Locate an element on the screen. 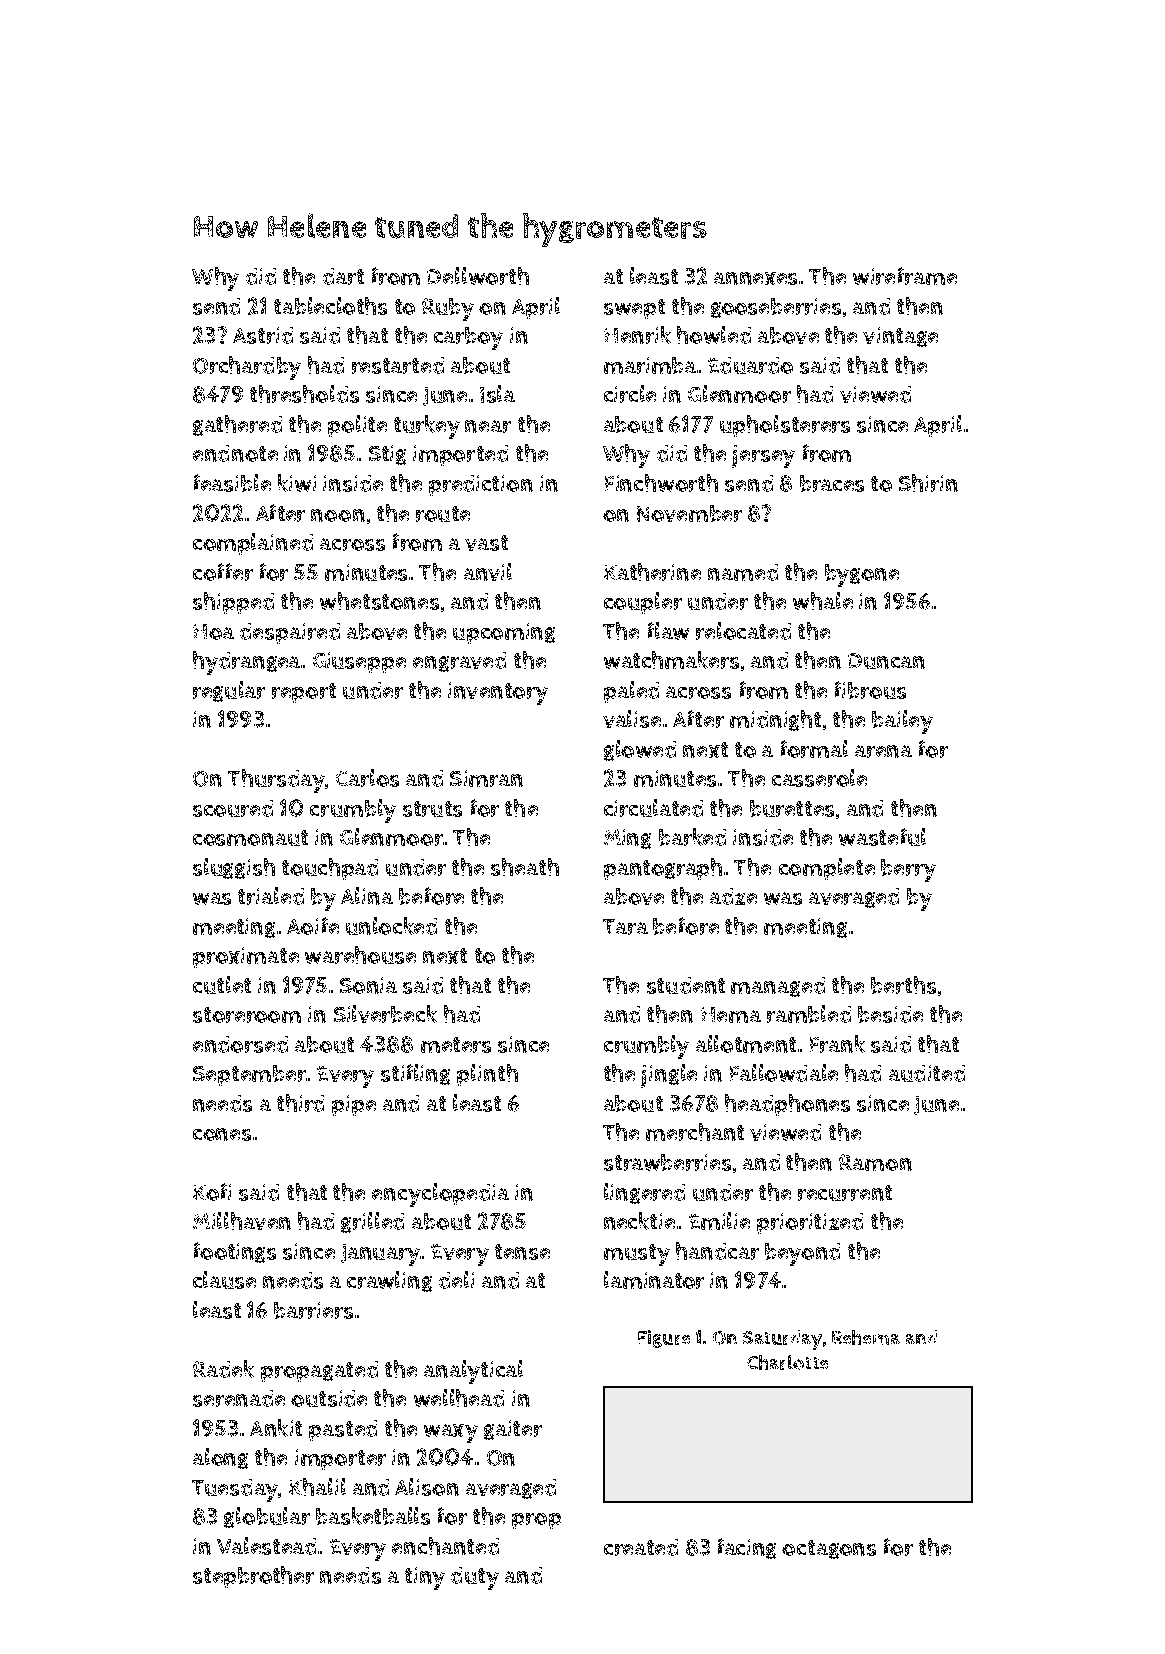 Image resolution: width=1165 pixels, height=1654 pixels. tiny is located at coordinates (425, 1578).
